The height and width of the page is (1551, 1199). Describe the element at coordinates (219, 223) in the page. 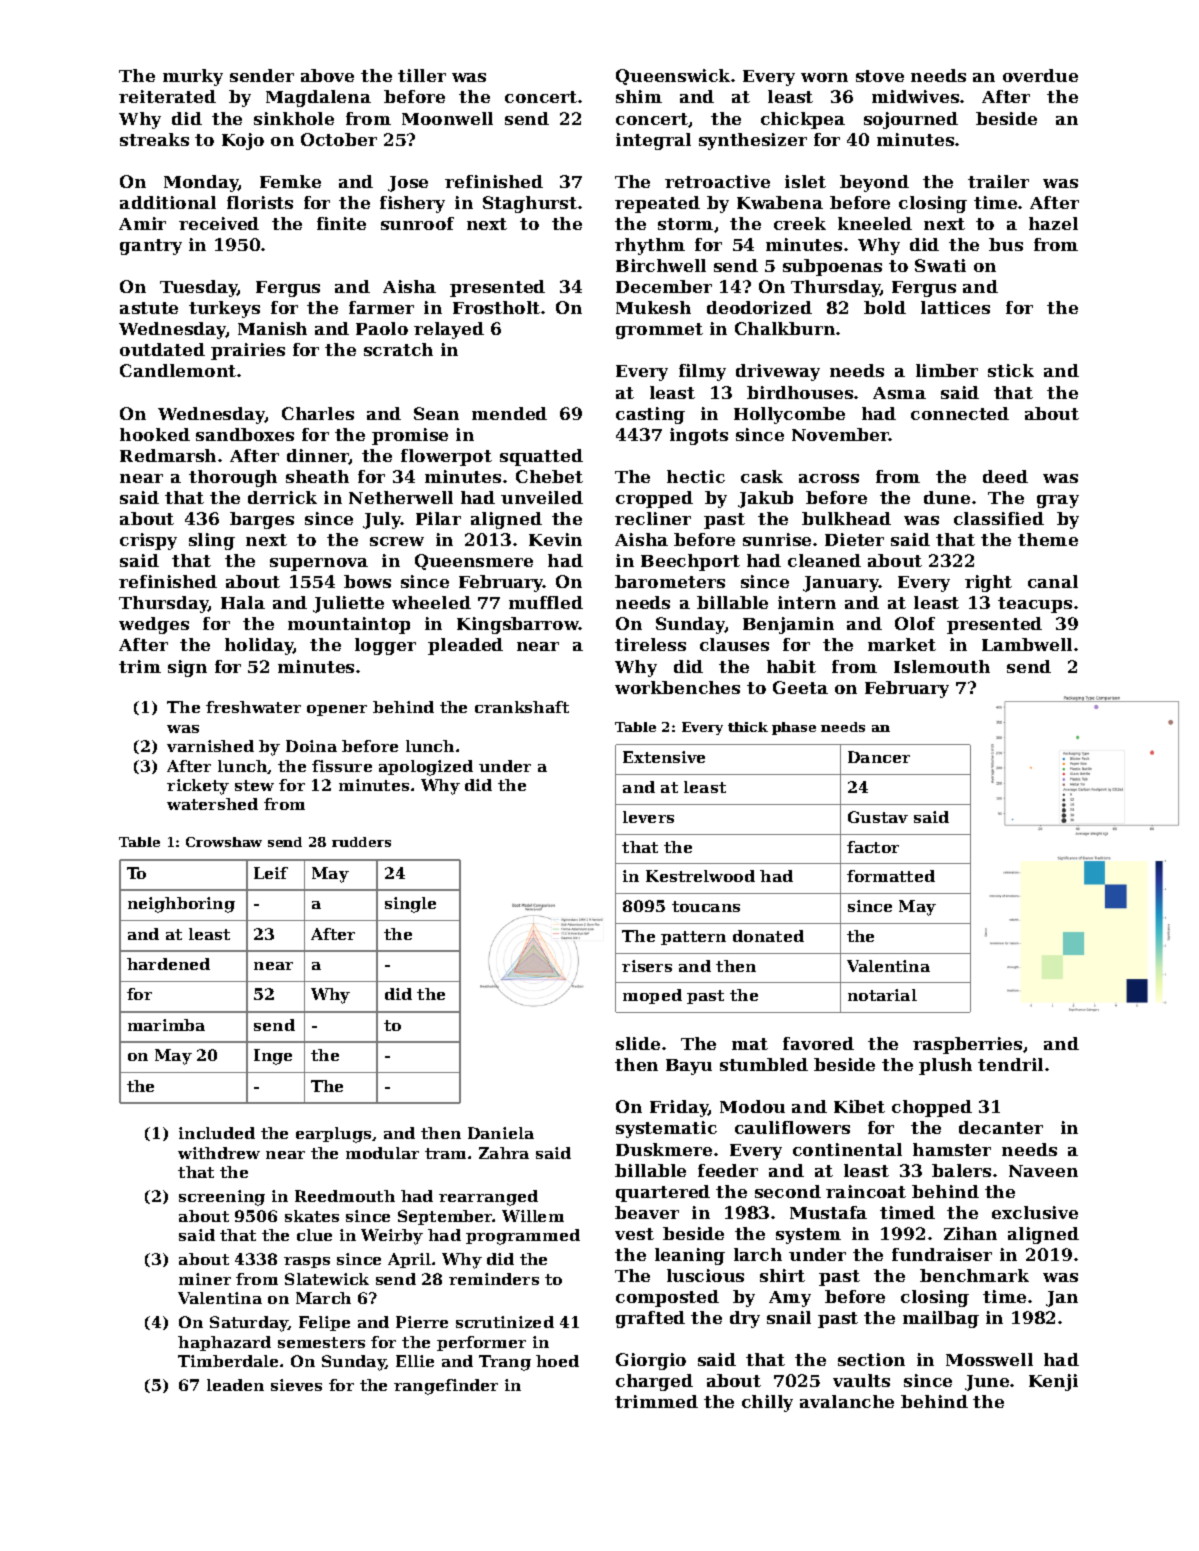

I see `received` at that location.
